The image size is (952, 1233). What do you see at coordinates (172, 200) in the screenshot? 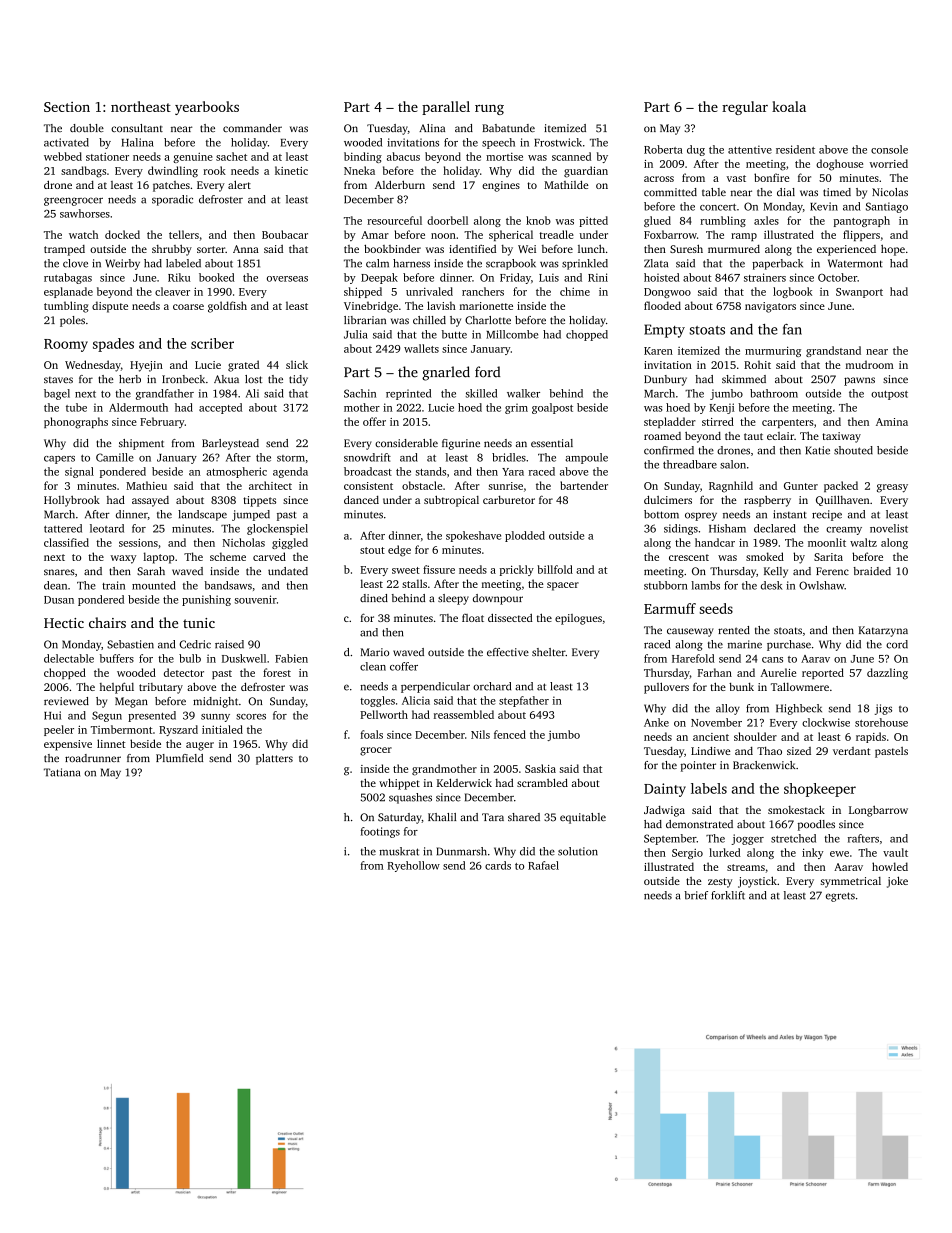
I see `sporadic` at bounding box center [172, 200].
